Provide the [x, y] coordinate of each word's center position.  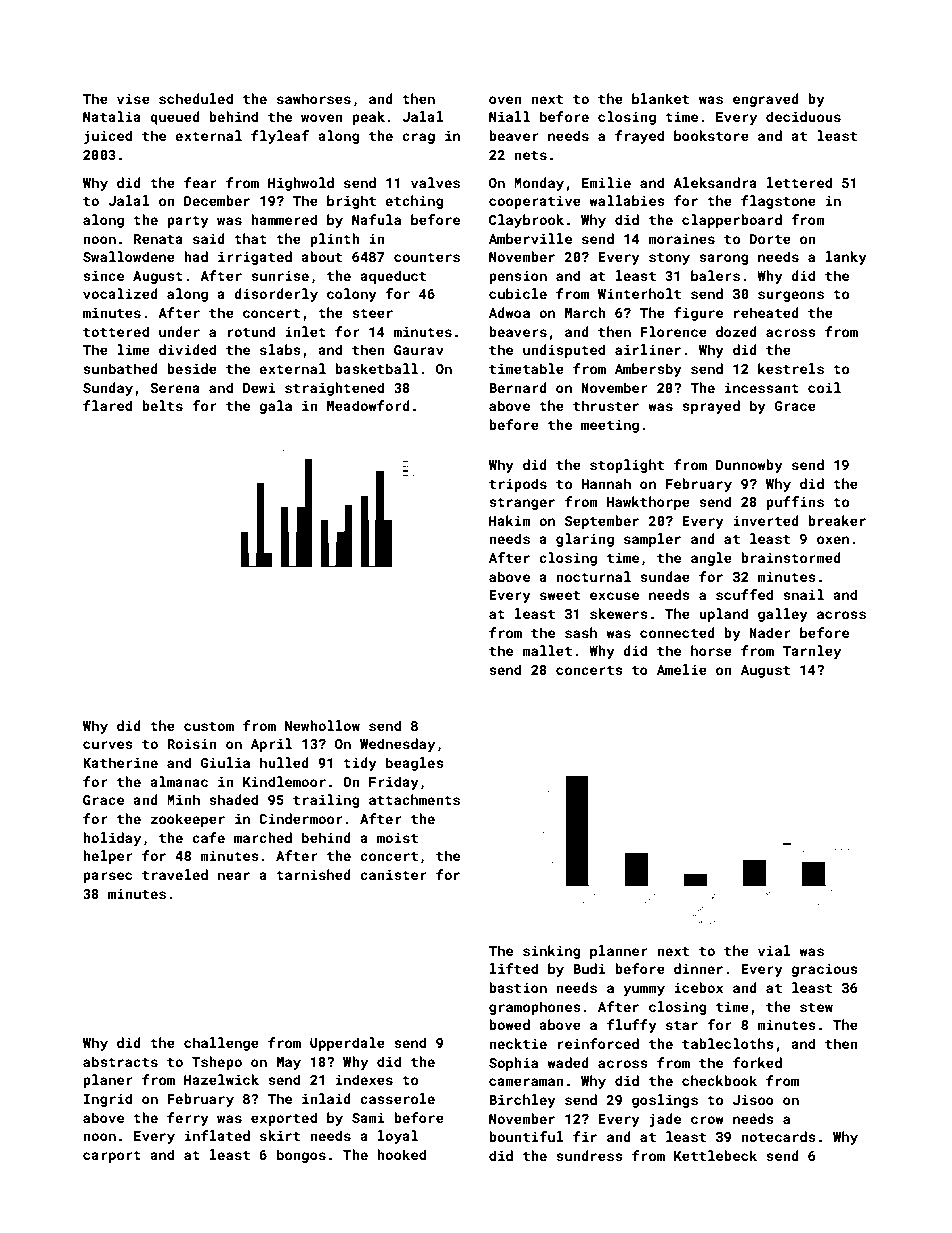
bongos [301, 1156]
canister [393, 874]
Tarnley [812, 652]
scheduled [196, 98]
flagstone [778, 202]
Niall [509, 116]
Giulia [225, 762]
